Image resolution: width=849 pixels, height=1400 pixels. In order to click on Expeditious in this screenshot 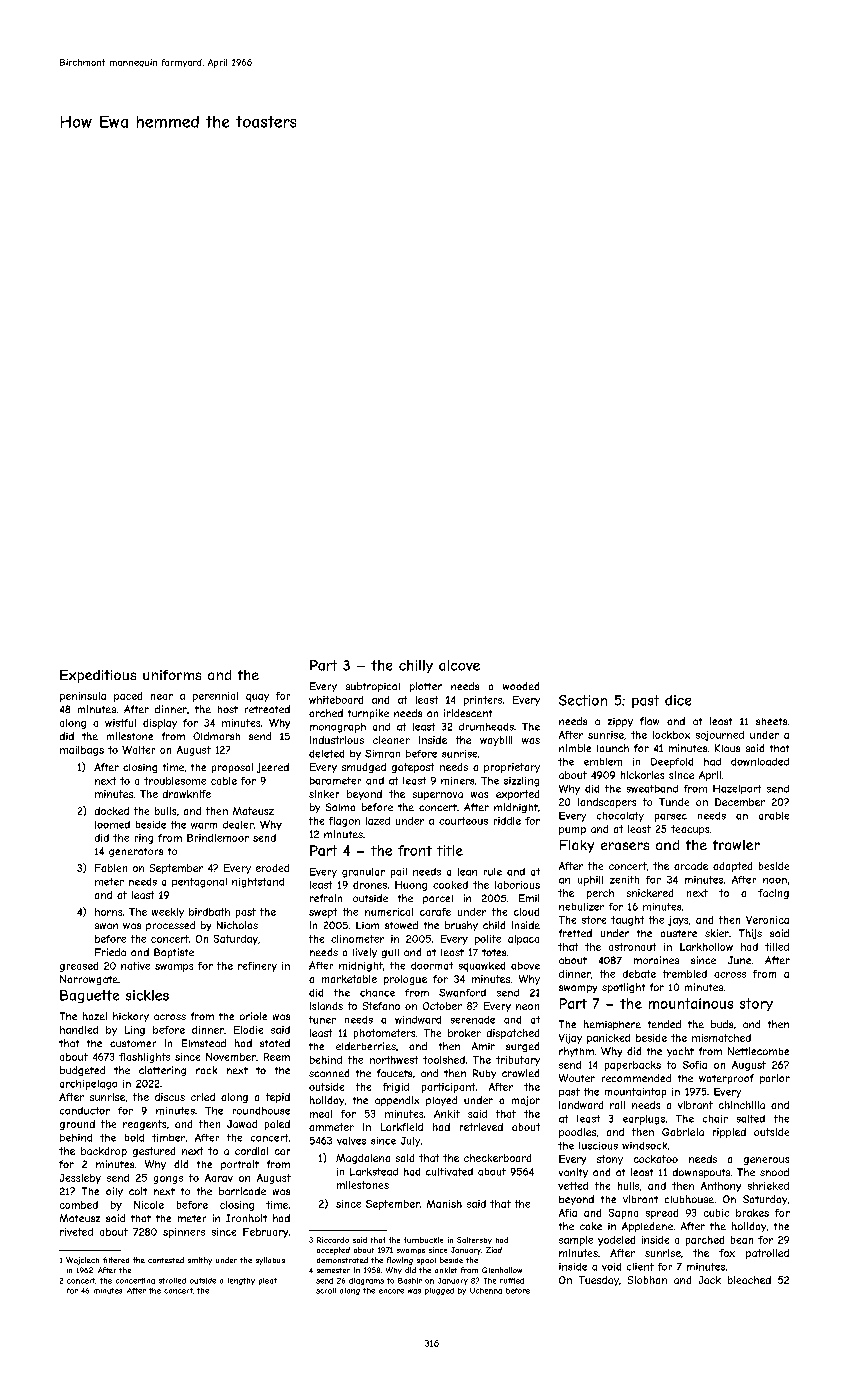, I will do `click(98, 676)`.
